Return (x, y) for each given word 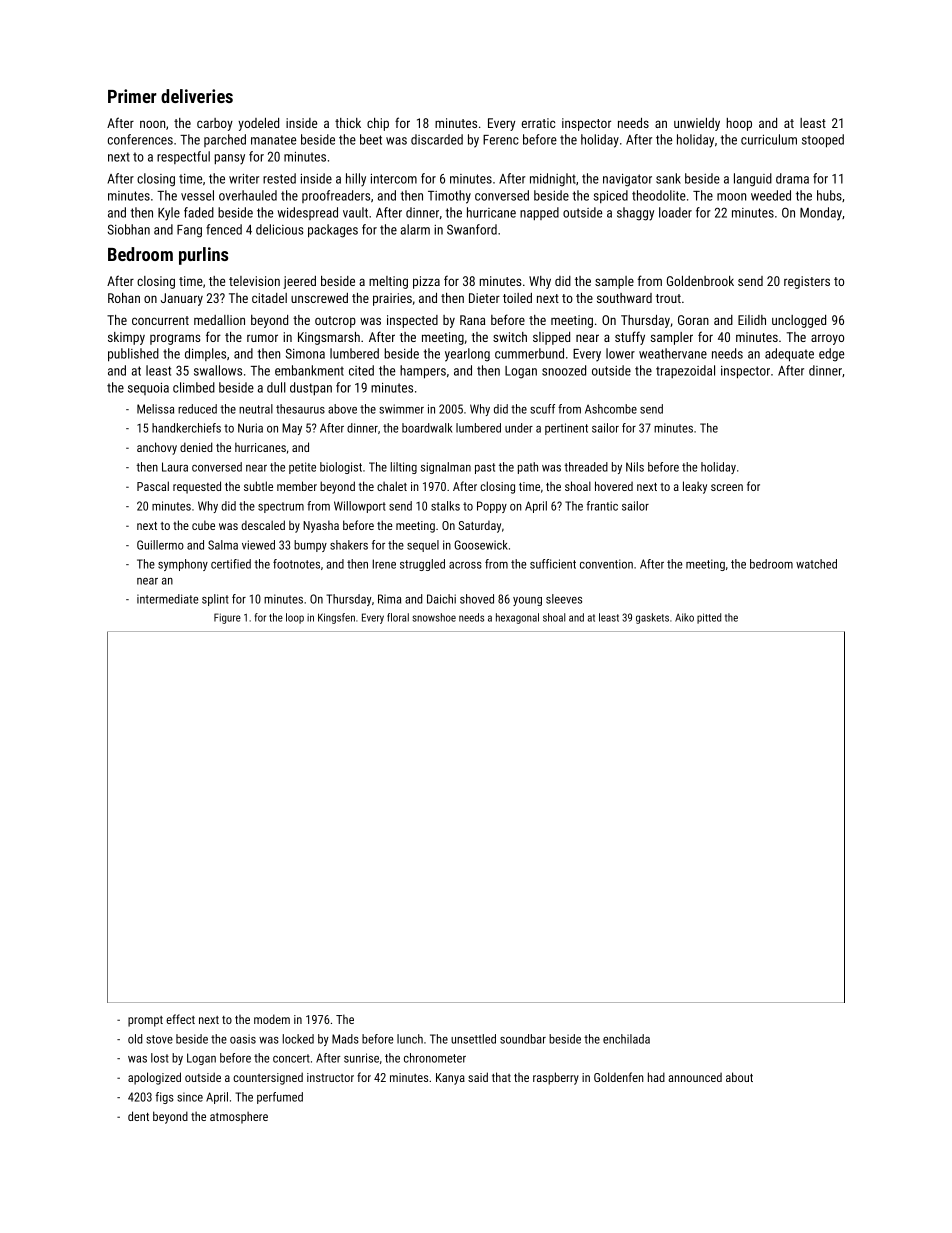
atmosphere (239, 1117)
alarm (415, 229)
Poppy (492, 507)
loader (675, 212)
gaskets (652, 618)
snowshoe (434, 617)
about (739, 1077)
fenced (224, 229)
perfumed (280, 1098)
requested (197, 487)
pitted (709, 618)
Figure (227, 618)
